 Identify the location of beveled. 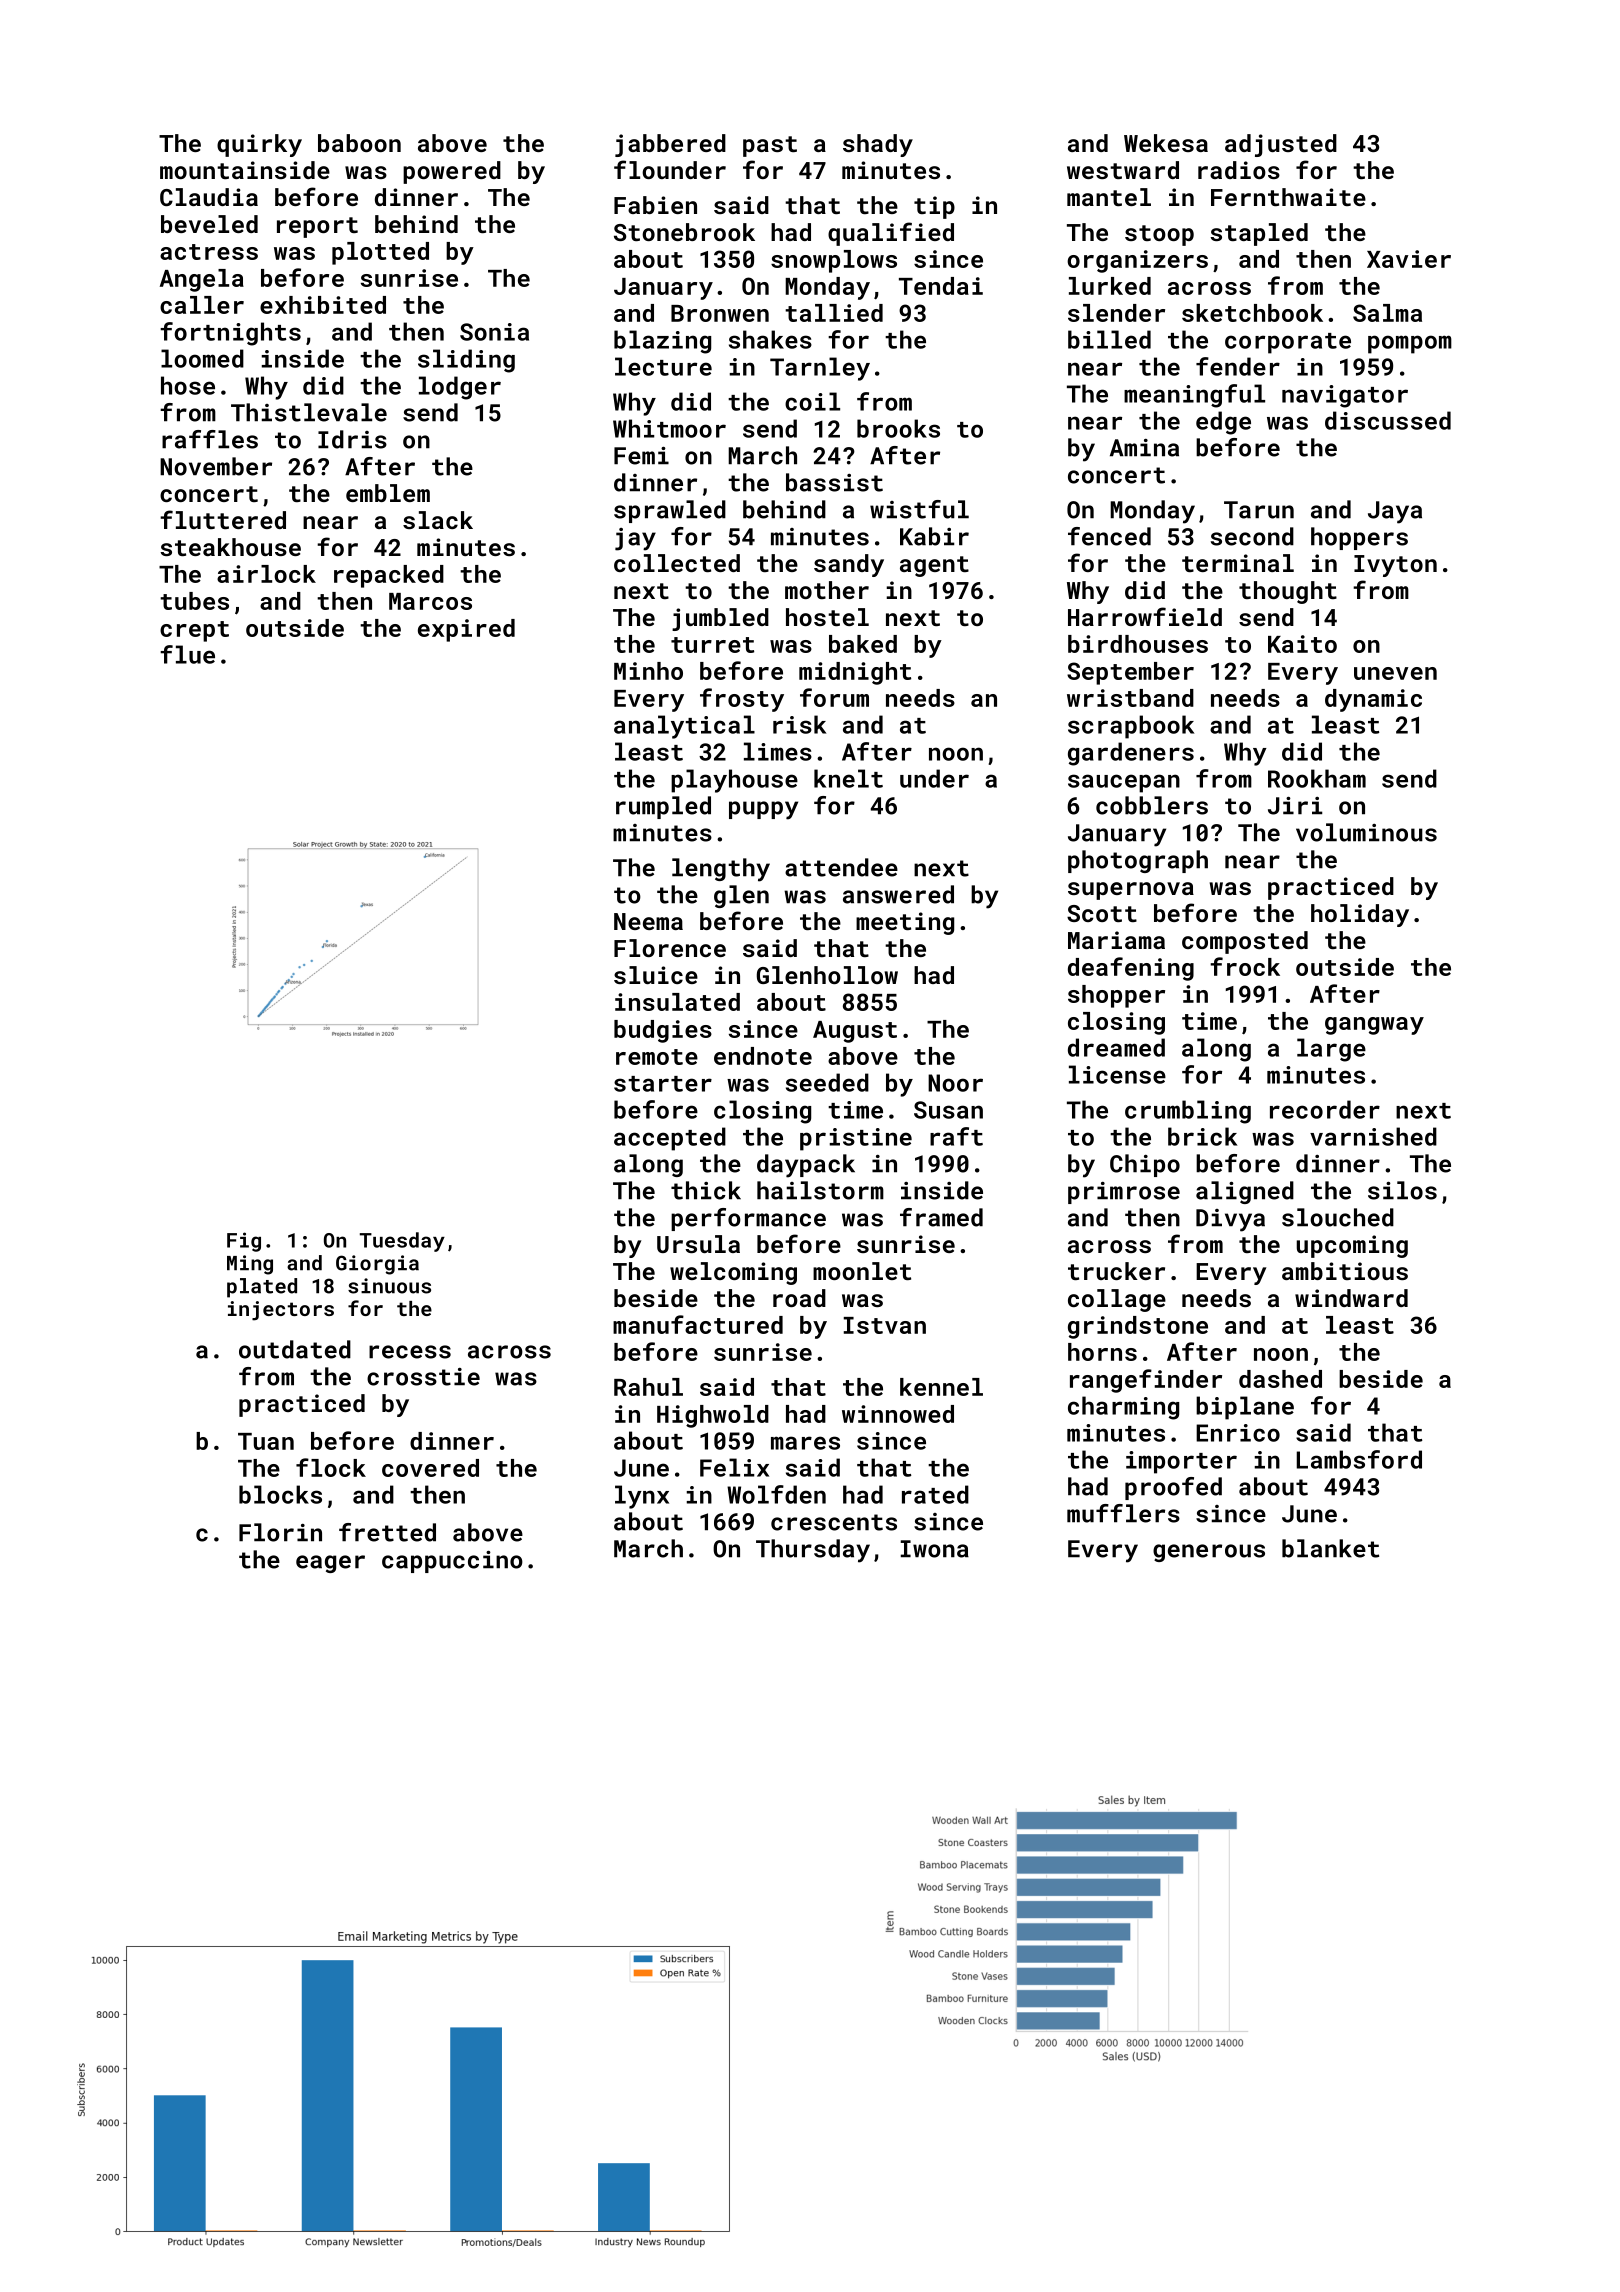
(209, 224).
